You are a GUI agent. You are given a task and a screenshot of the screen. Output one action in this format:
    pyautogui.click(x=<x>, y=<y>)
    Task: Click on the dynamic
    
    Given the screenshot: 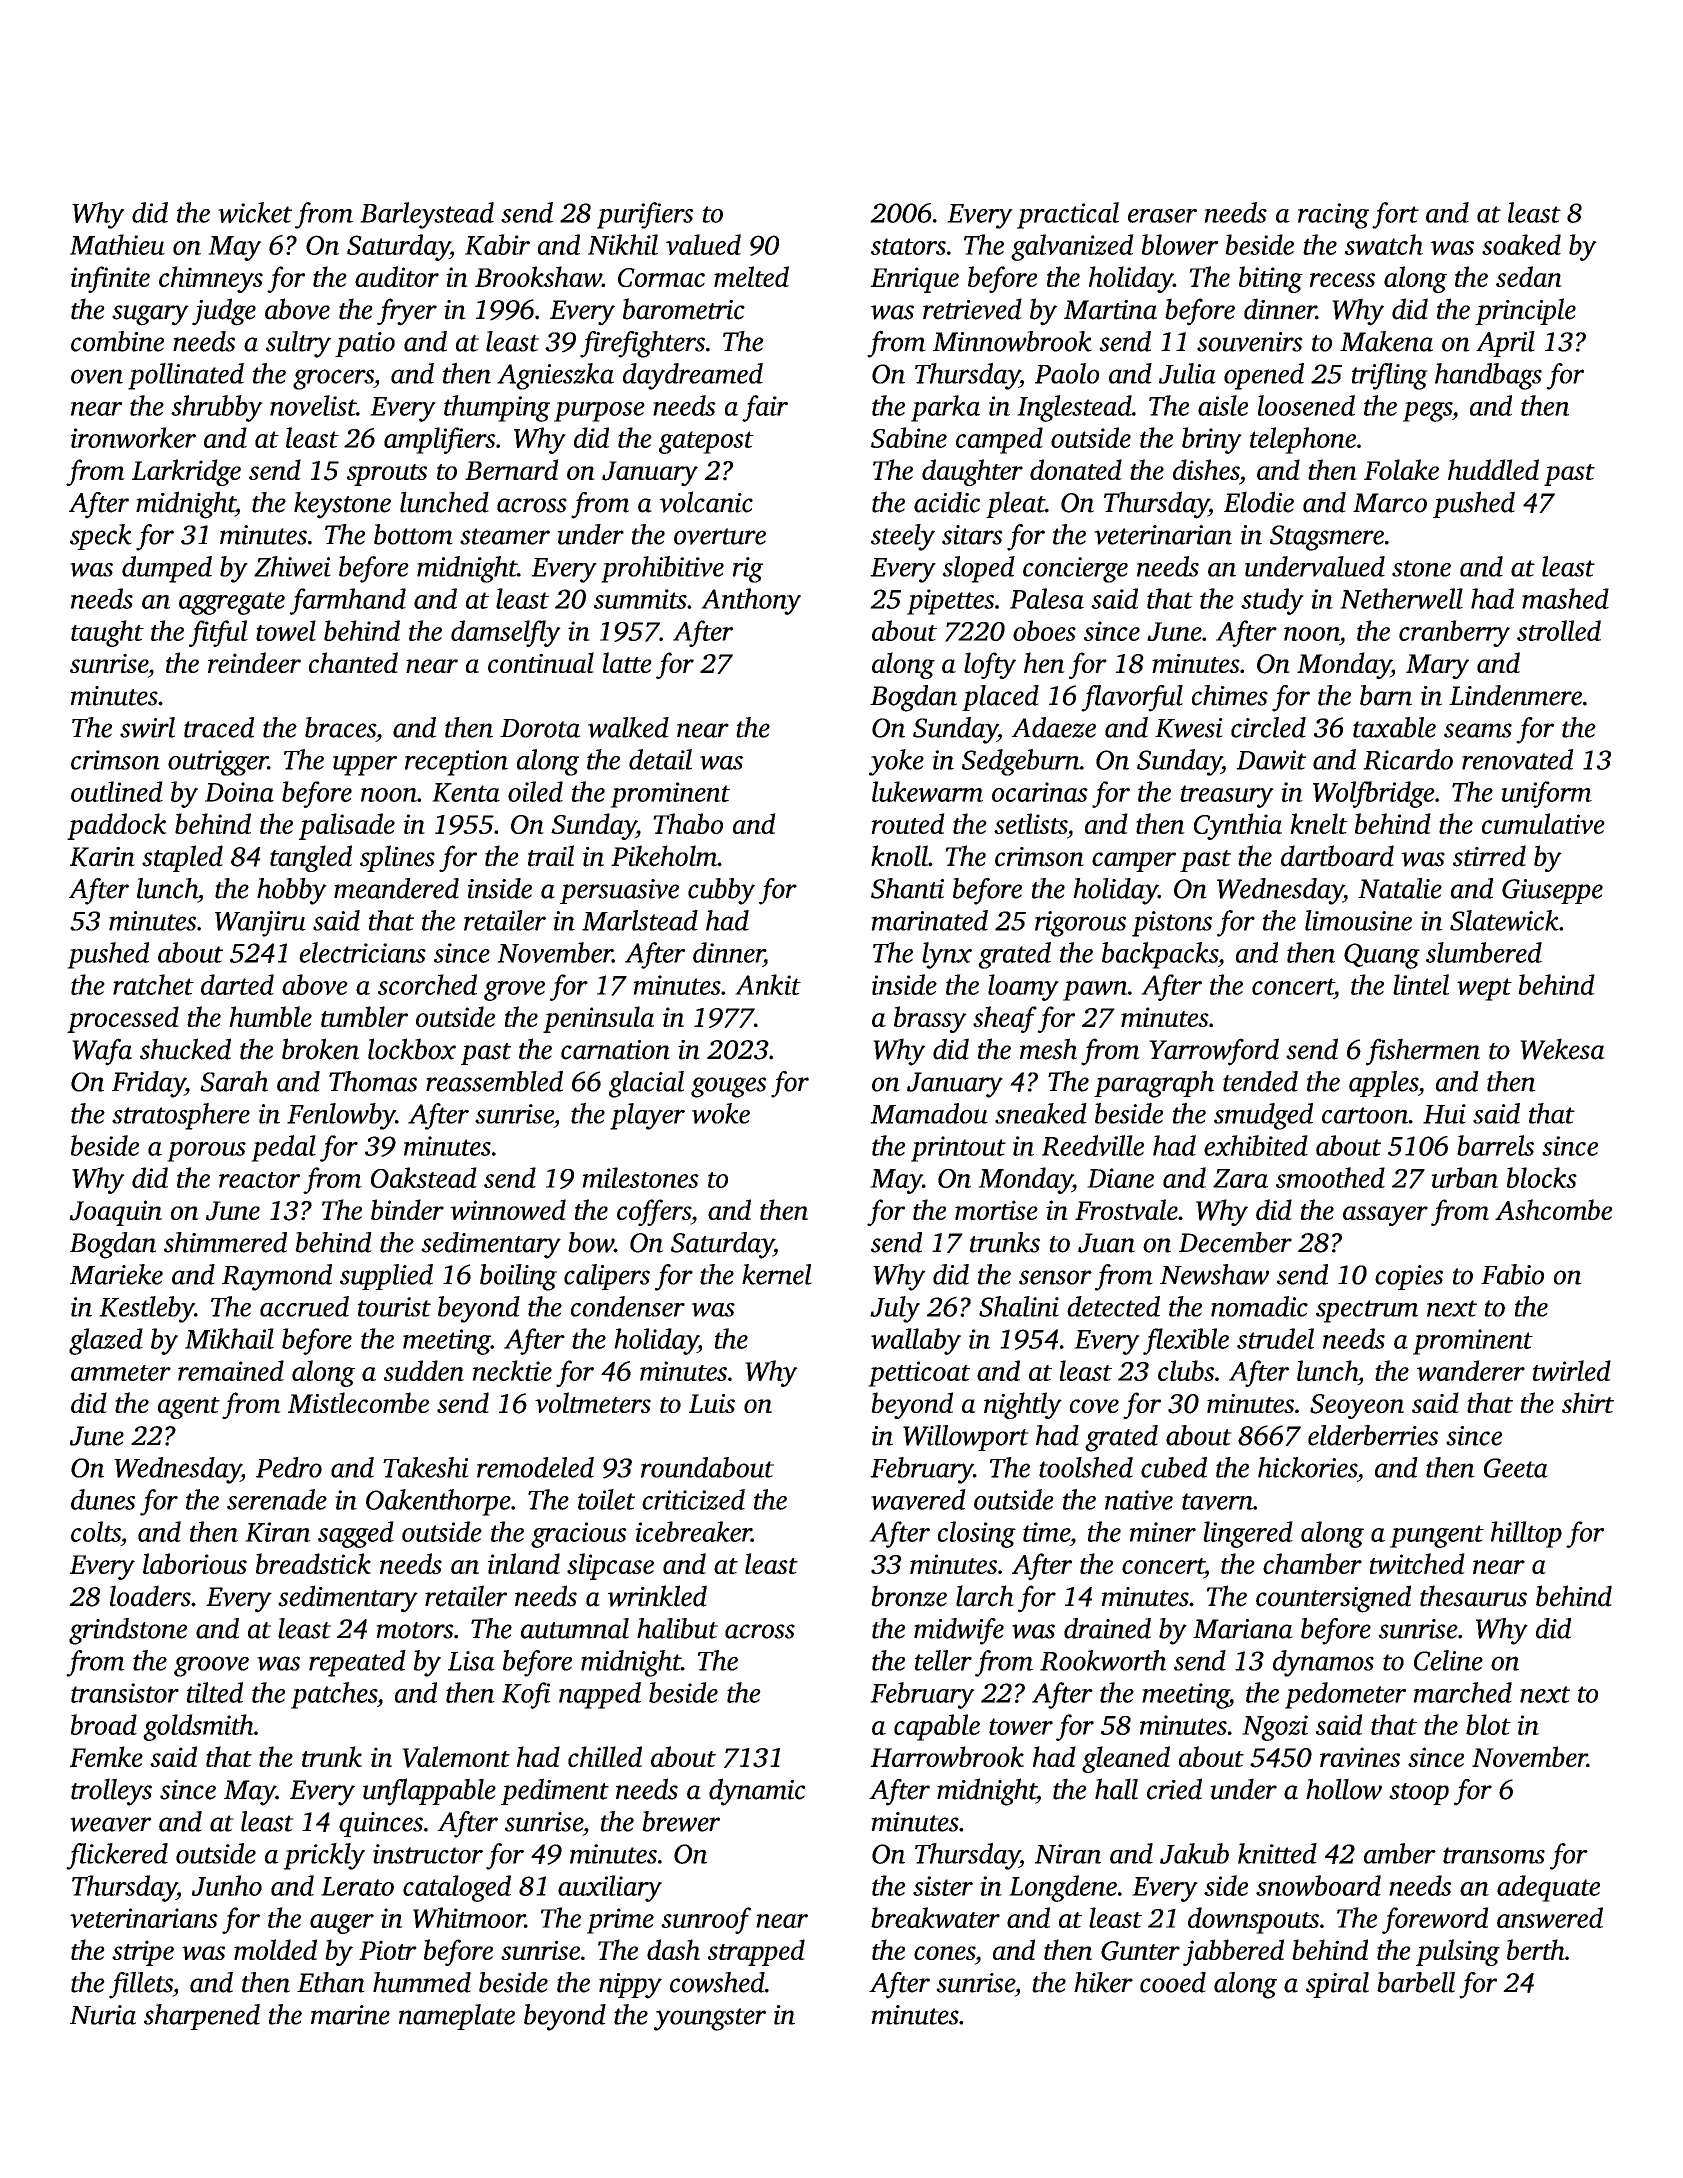 What is the action you would take?
    pyautogui.click(x=757, y=1792)
